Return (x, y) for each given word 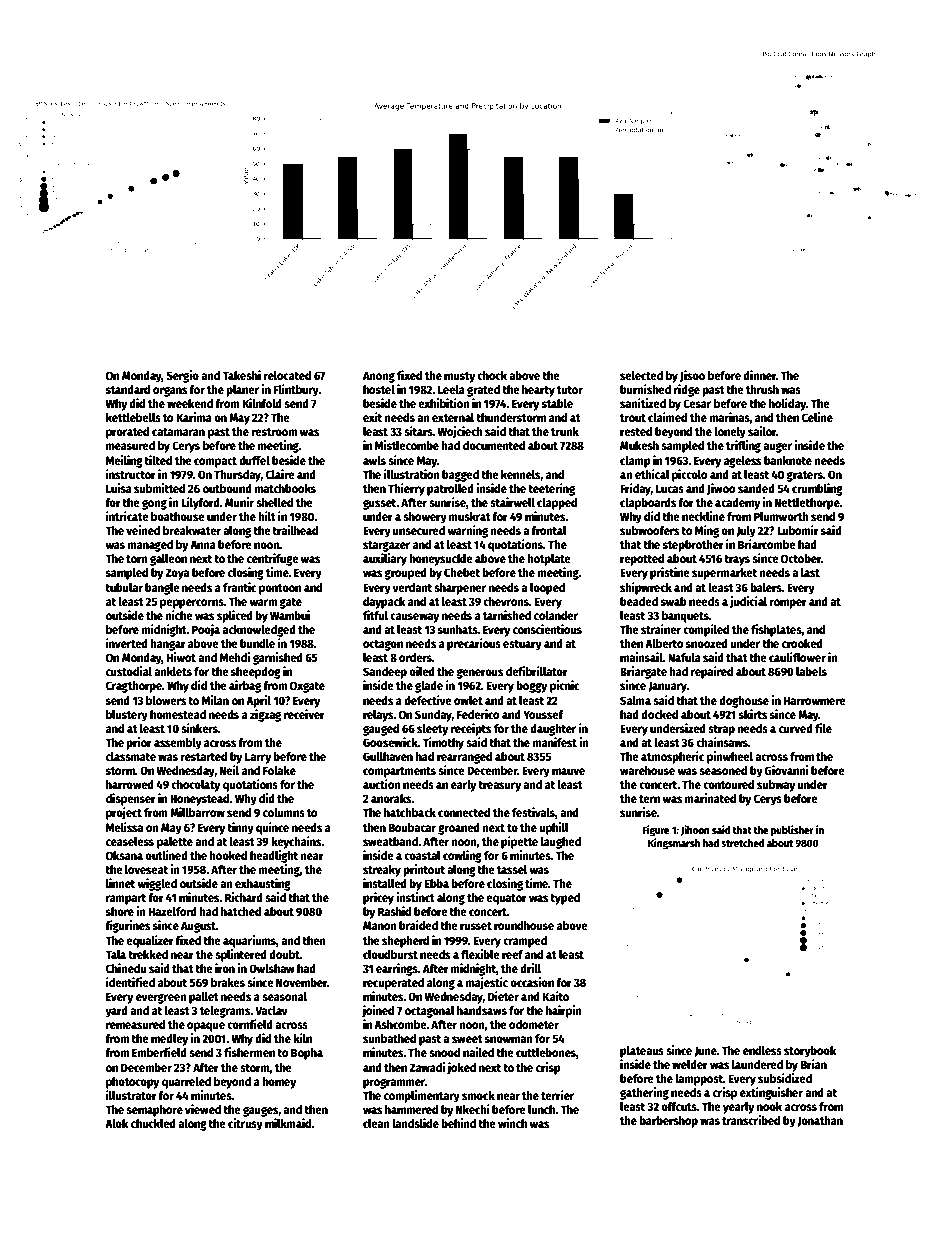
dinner (759, 375)
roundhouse (524, 925)
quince (272, 828)
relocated (287, 375)
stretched (742, 843)
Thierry (406, 489)
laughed (561, 843)
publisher (792, 831)
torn (137, 559)
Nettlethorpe (807, 504)
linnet (120, 883)
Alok (117, 1123)
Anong (379, 377)
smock (478, 1095)
